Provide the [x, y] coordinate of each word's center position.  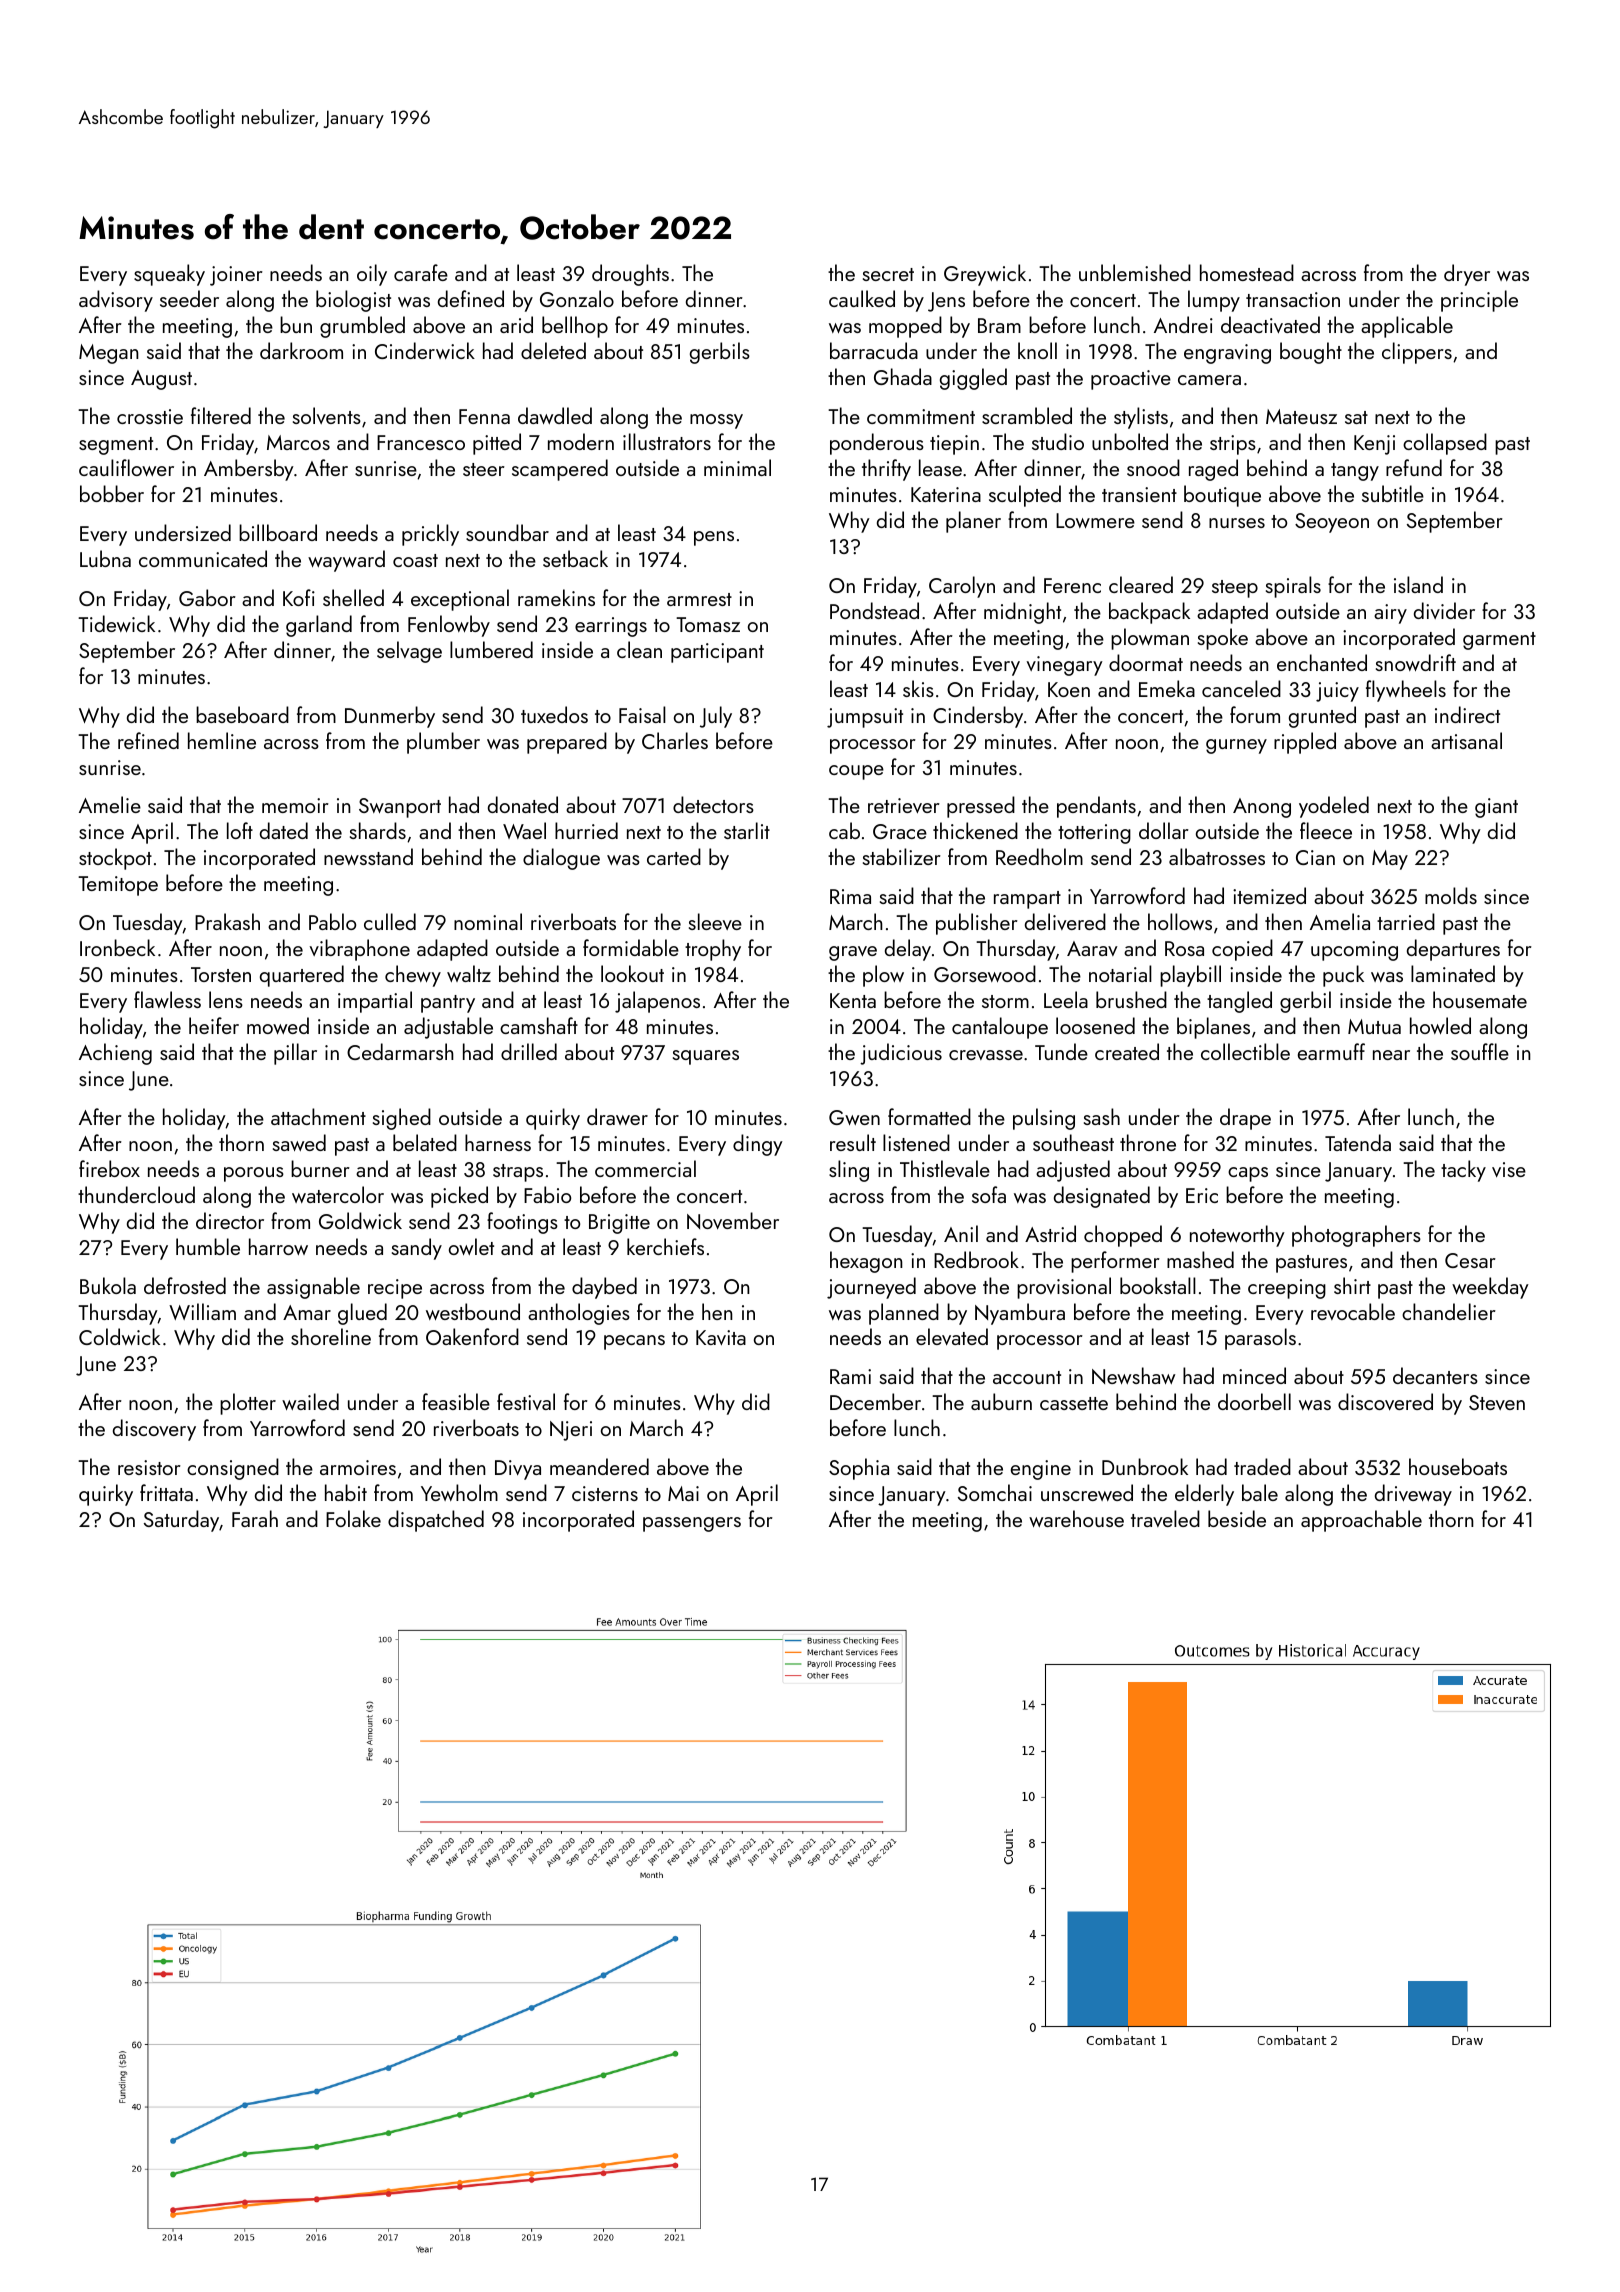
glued [362, 1314]
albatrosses [1217, 856]
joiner [236, 276]
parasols [1260, 1339]
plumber [443, 743]
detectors [713, 804]
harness [498, 1142]
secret [888, 274]
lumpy [1214, 301]
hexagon [866, 1262]
